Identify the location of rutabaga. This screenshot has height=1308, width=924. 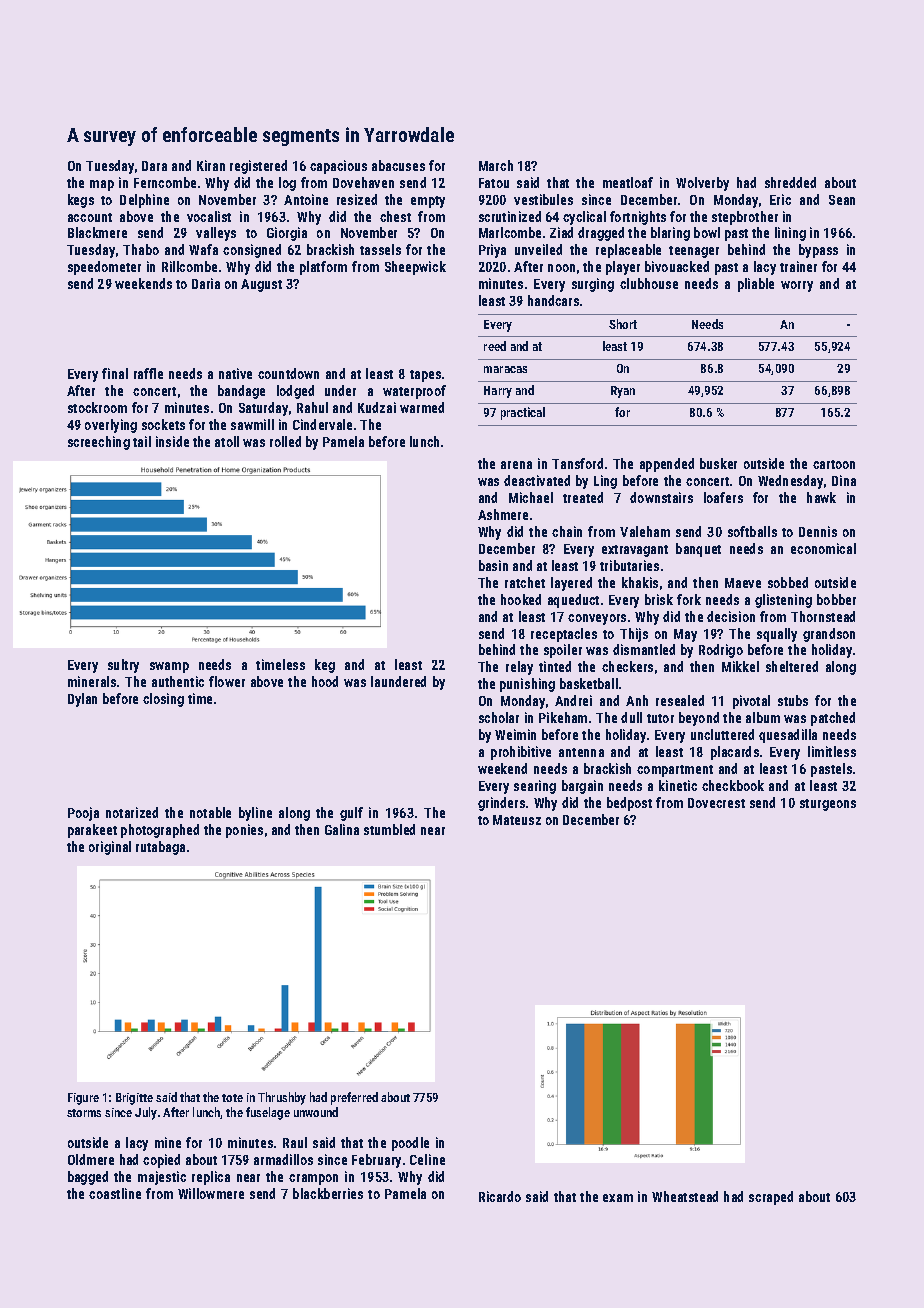
(160, 848).
